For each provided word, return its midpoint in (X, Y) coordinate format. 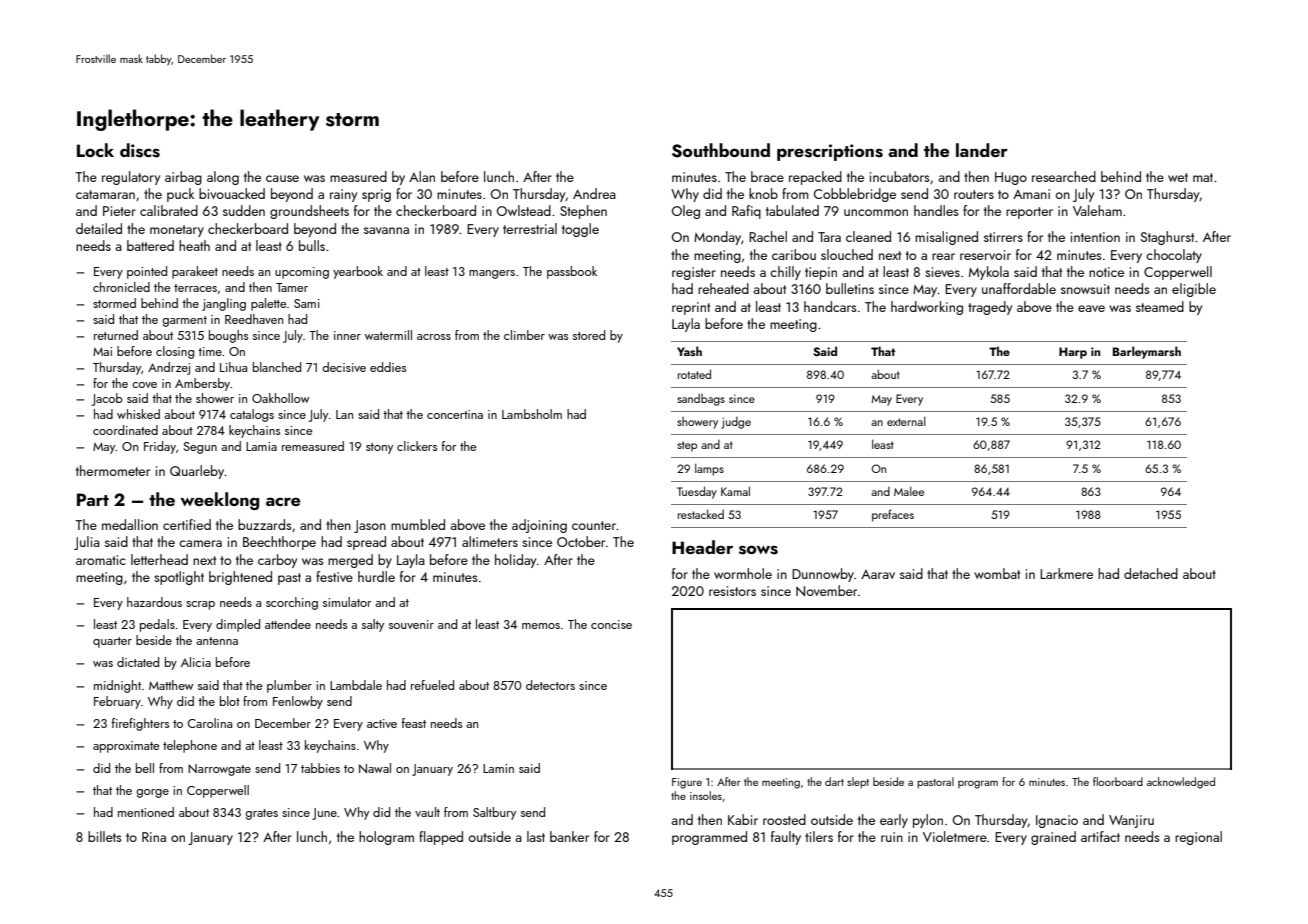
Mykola (989, 273)
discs (140, 150)
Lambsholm (532, 414)
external (906, 421)
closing (175, 352)
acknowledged (1181, 783)
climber (524, 335)
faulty (786, 838)
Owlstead (524, 210)
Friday (160, 447)
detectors (550, 685)
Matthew (171, 685)
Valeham (1097, 210)
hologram (386, 838)
